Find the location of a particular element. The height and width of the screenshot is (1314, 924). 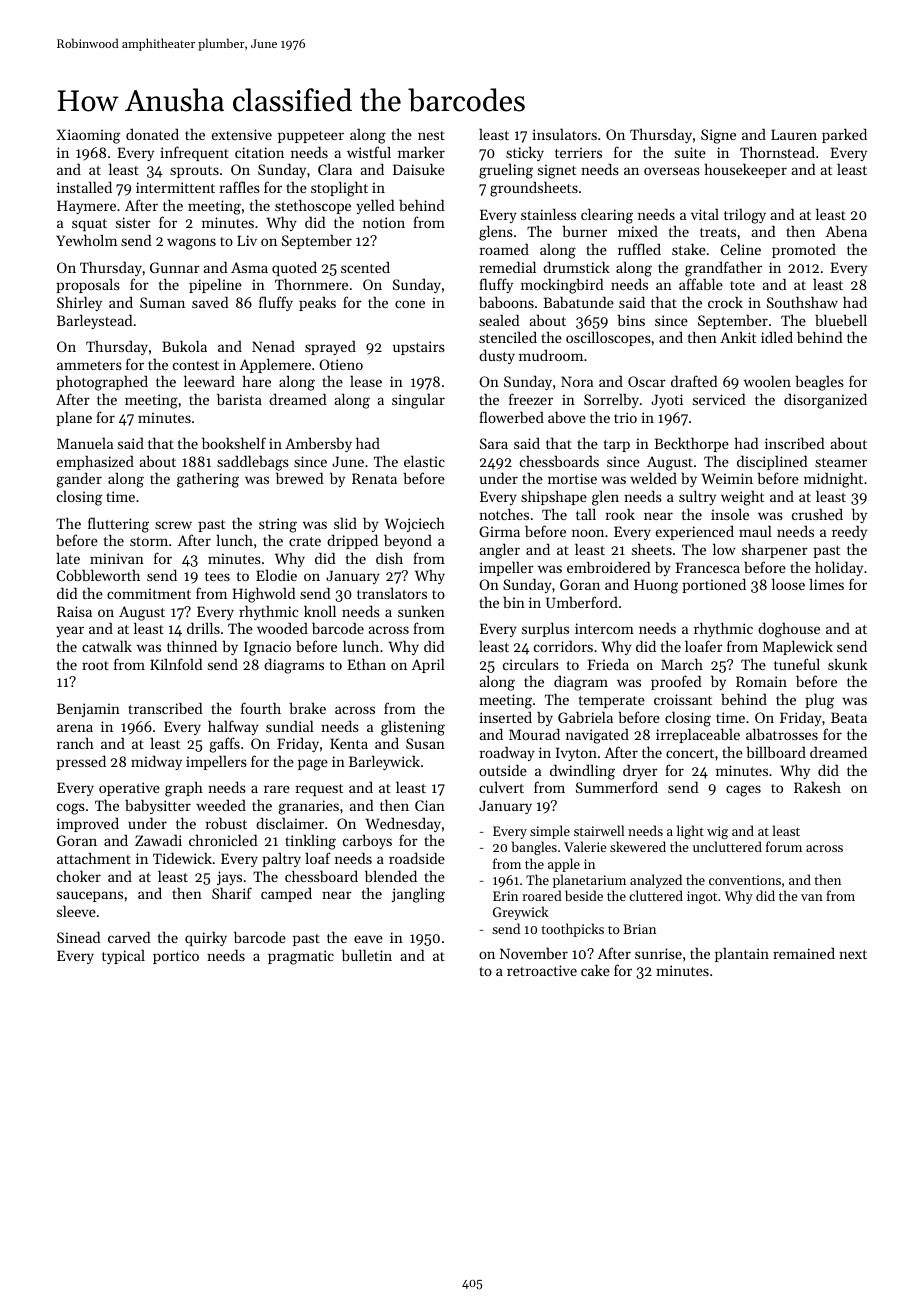

sharpener is located at coordinates (775, 550).
